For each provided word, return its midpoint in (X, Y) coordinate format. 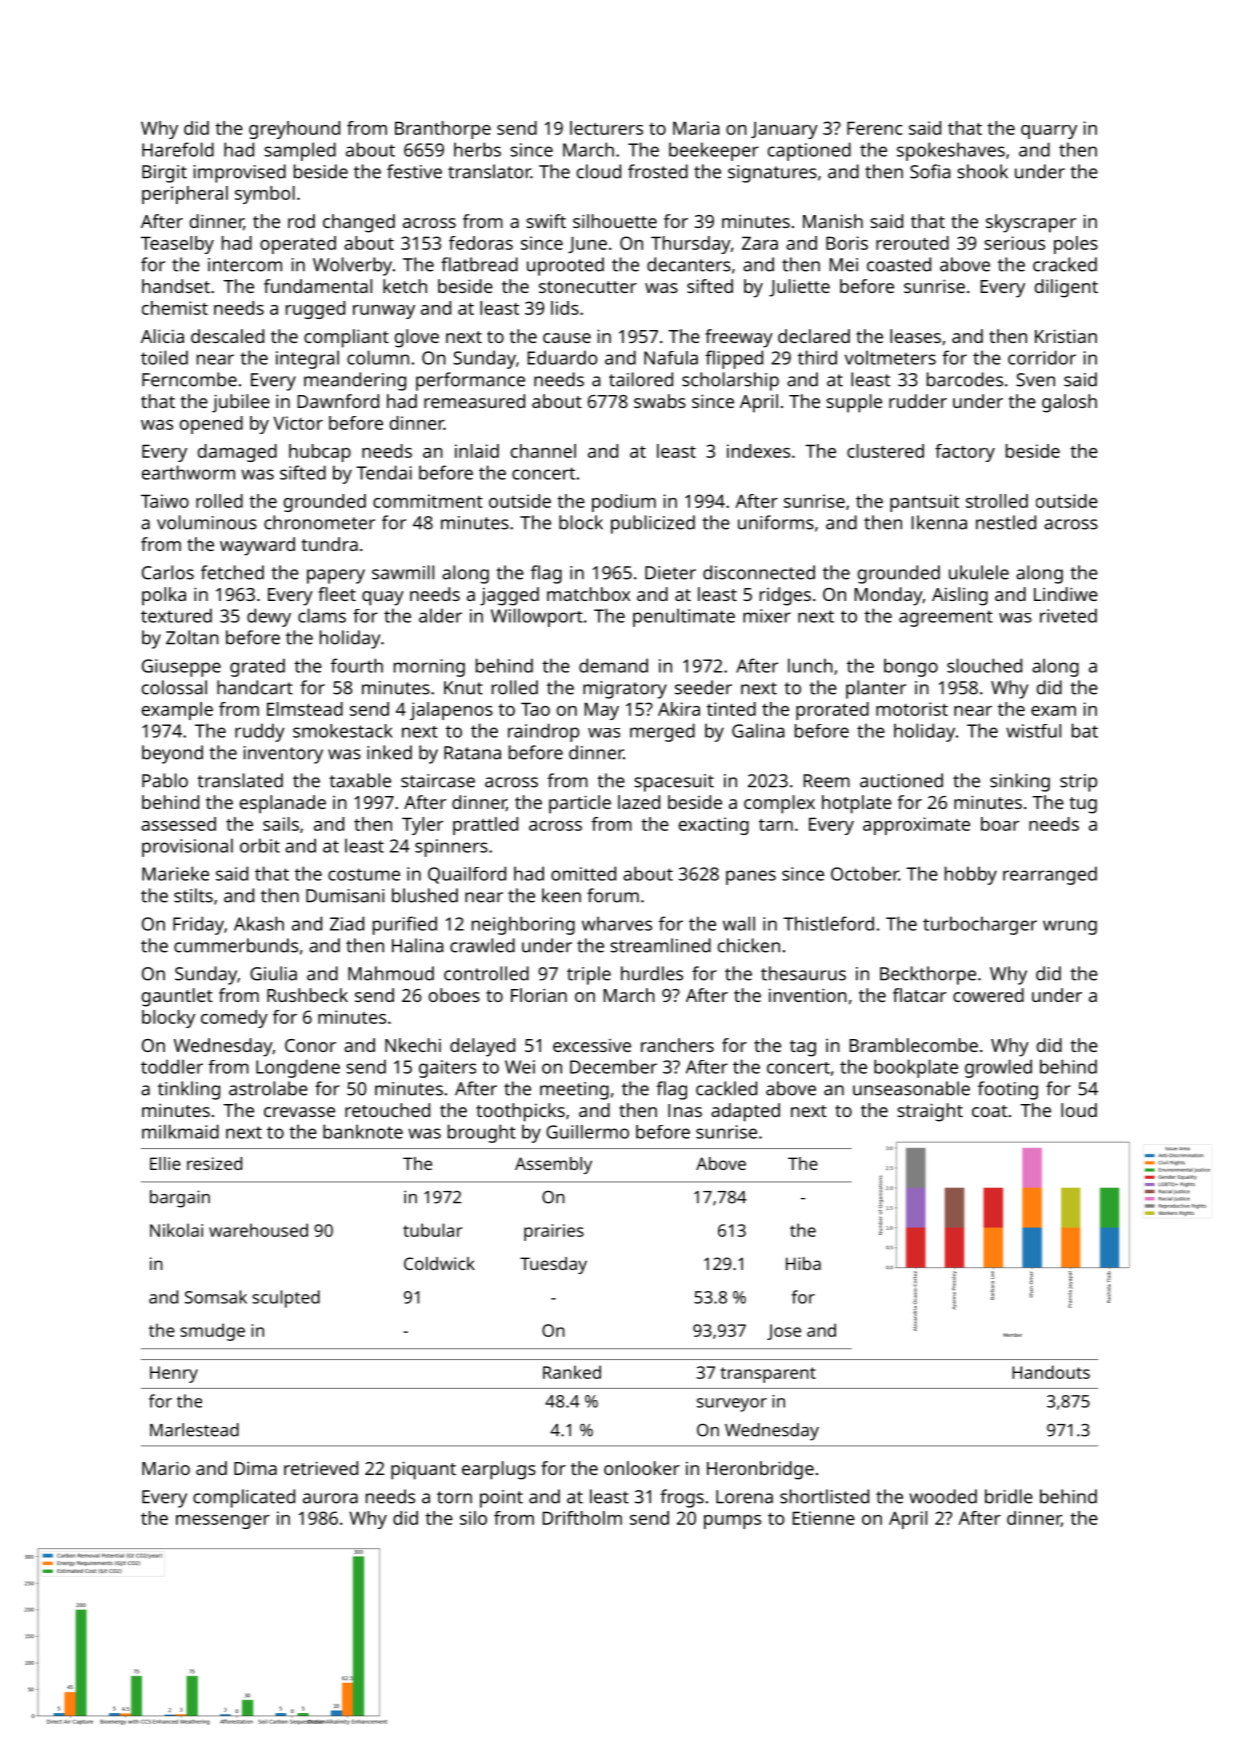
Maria (696, 128)
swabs (660, 401)
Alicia (162, 336)
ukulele (979, 572)
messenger (223, 1522)
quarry (1049, 132)
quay (383, 598)
